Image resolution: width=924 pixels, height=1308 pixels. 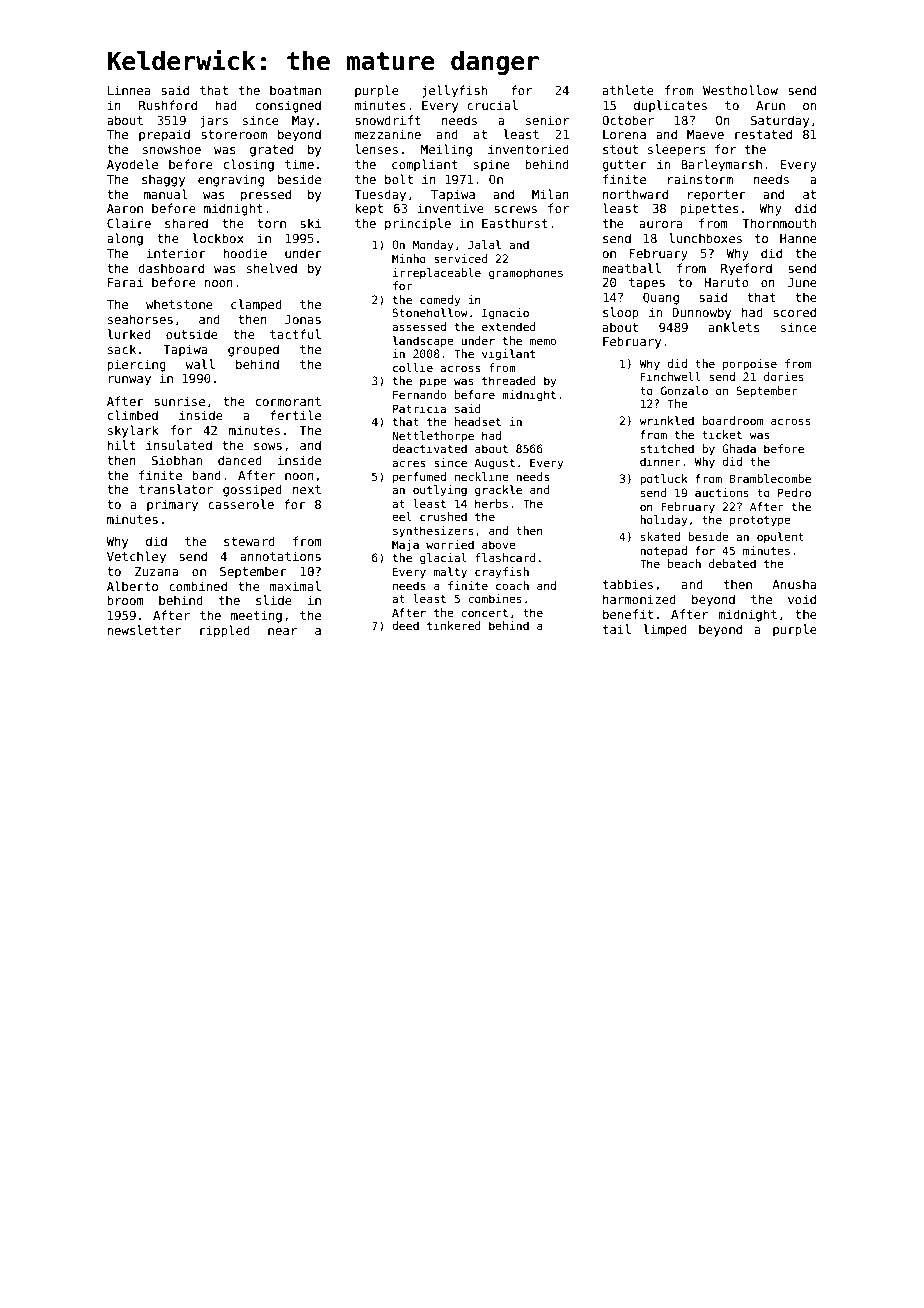 I want to click on wrinkled, so click(x=666, y=420).
